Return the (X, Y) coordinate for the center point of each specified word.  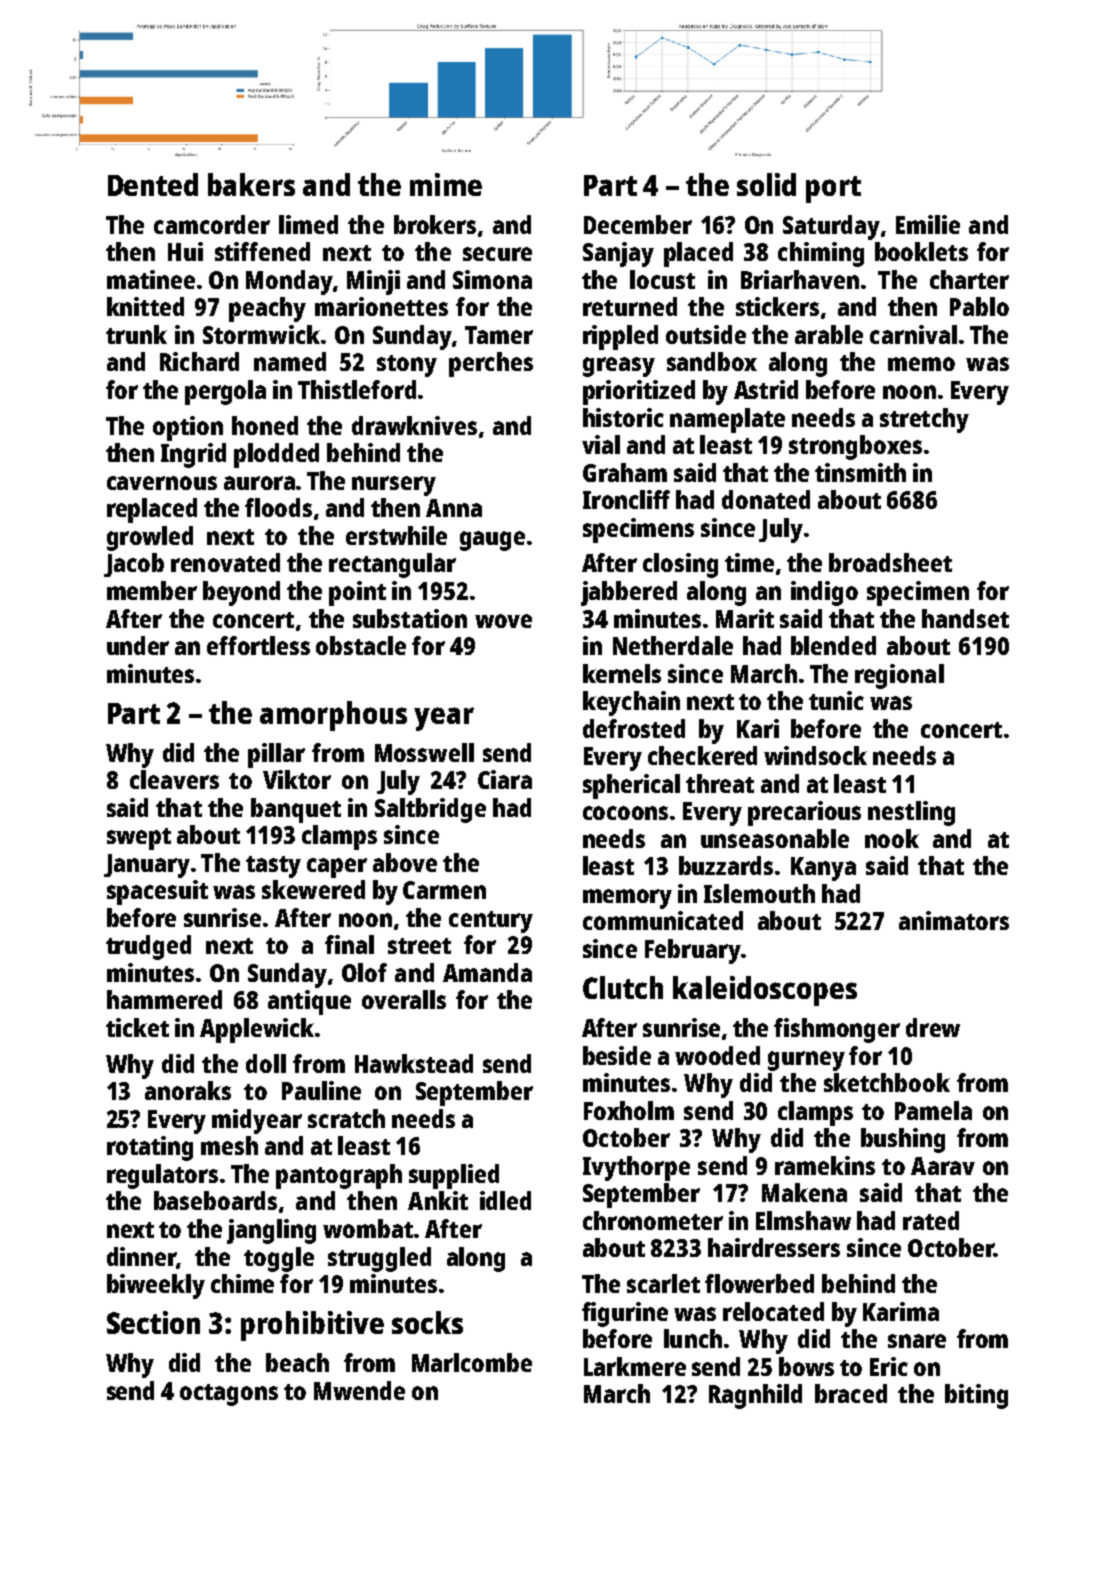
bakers (251, 184)
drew (933, 1027)
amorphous (333, 716)
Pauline (321, 1090)
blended (833, 645)
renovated (225, 562)
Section (153, 1322)
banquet (296, 810)
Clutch (623, 987)
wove (503, 621)
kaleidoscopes (765, 991)
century (491, 922)
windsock (815, 755)
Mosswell (424, 752)
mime (446, 184)
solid (766, 184)
